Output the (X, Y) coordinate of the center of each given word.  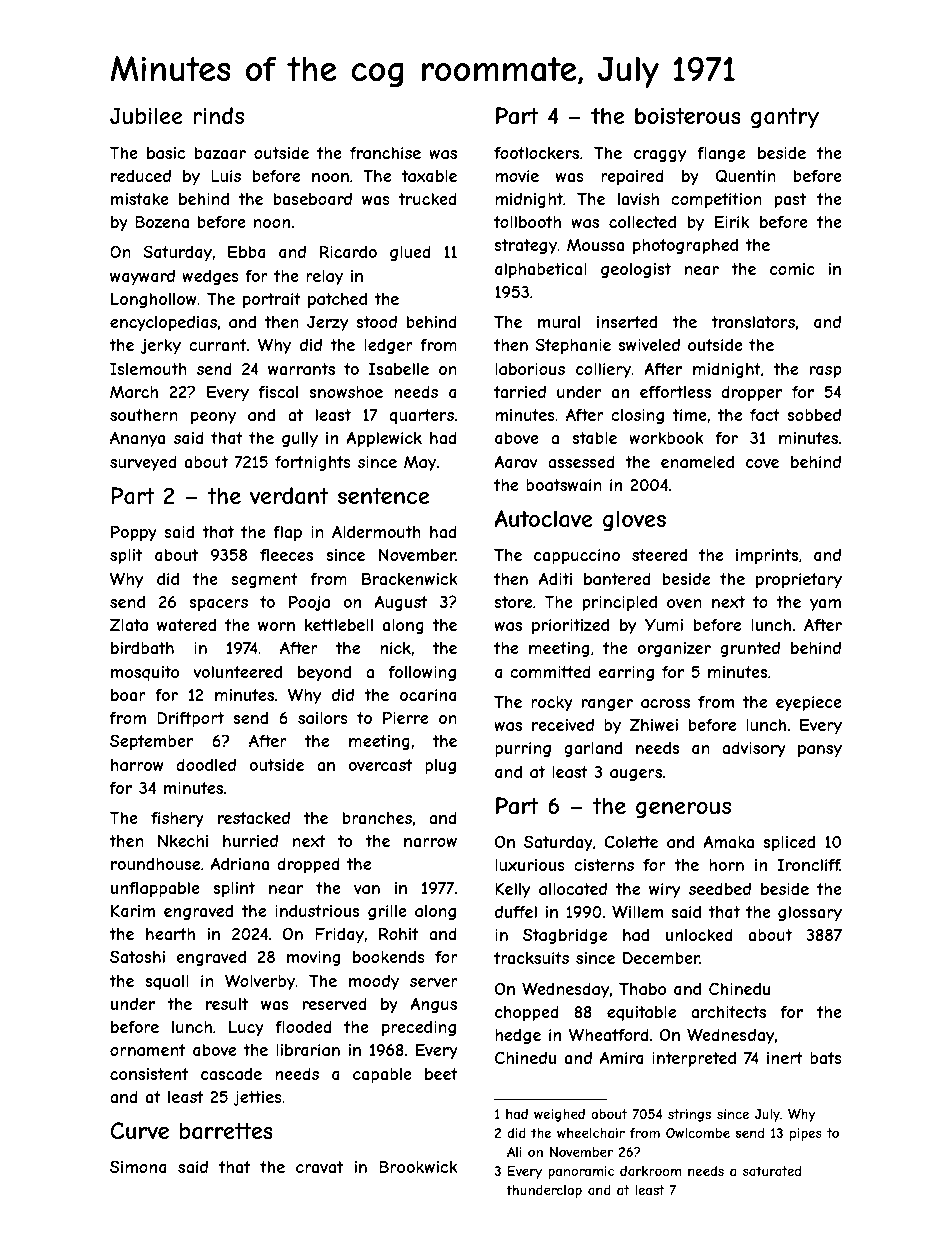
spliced (789, 843)
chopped (527, 1014)
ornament (148, 1050)
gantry (785, 118)
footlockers (536, 153)
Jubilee (146, 115)
